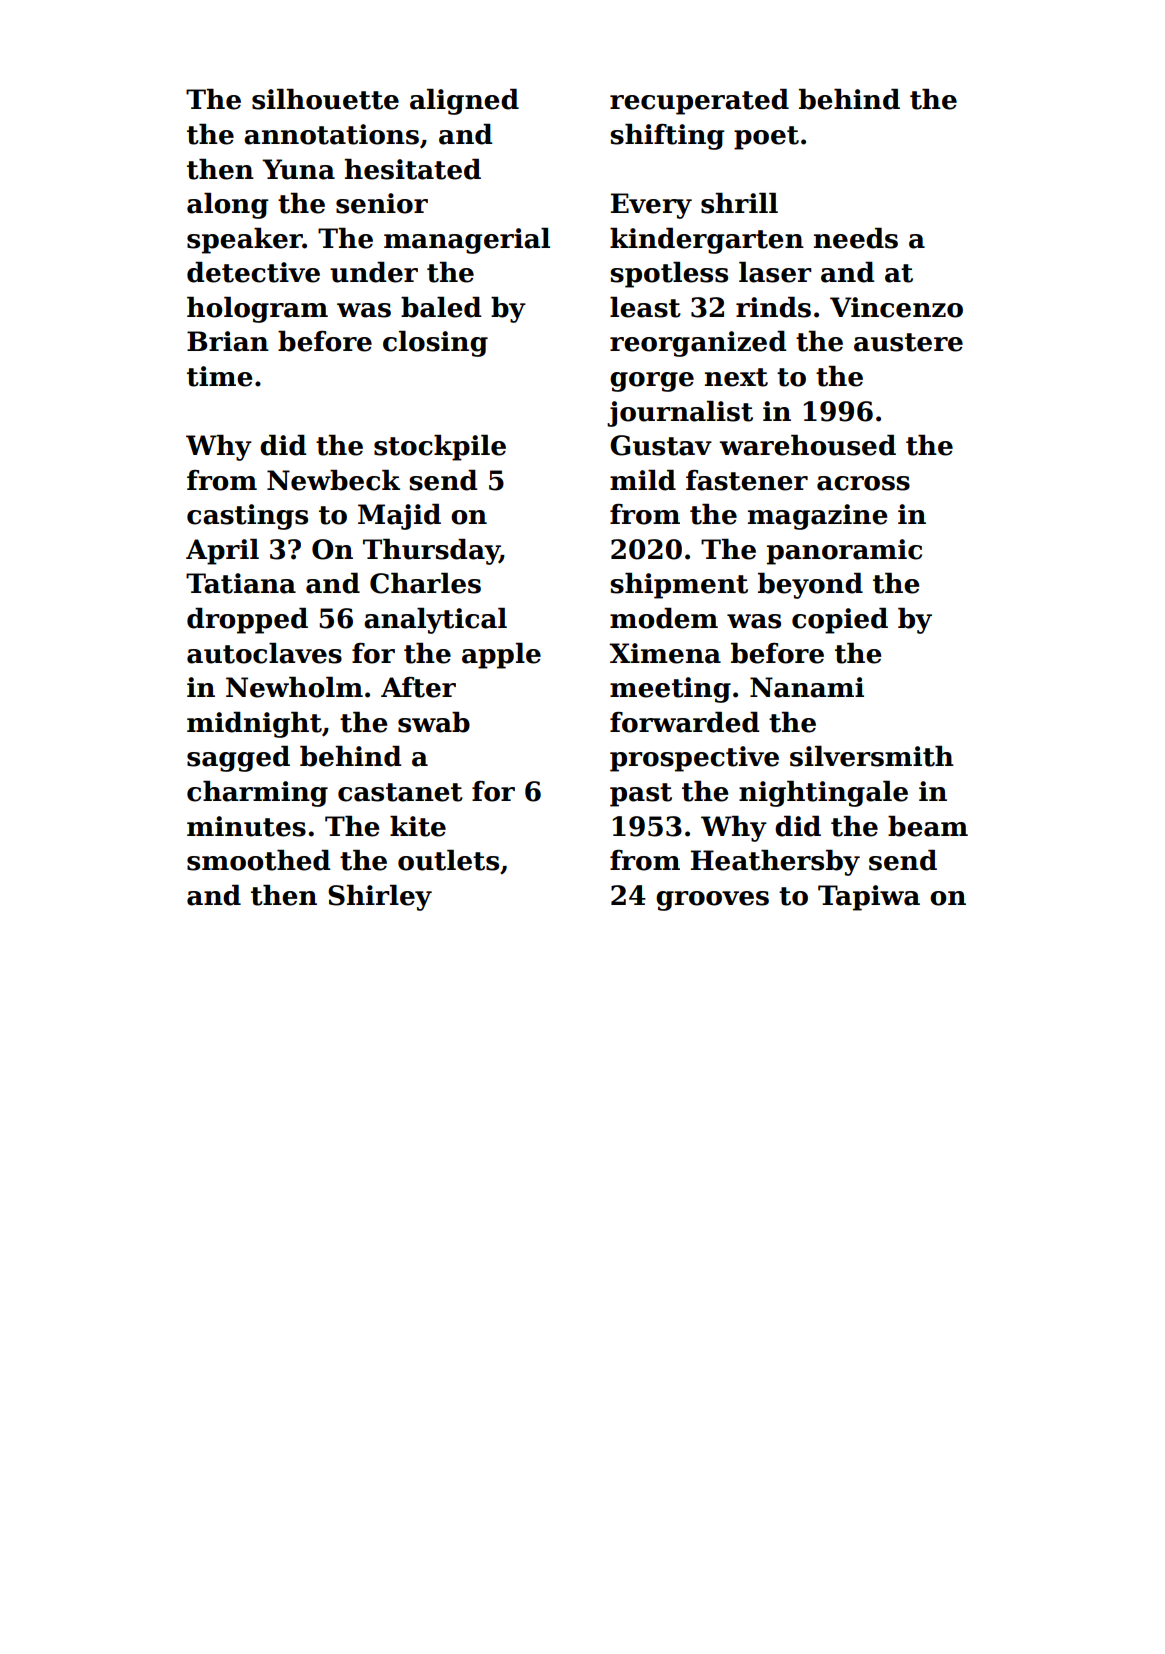 This screenshot has width=1165, height=1654. I want to click on beyond, so click(810, 586).
